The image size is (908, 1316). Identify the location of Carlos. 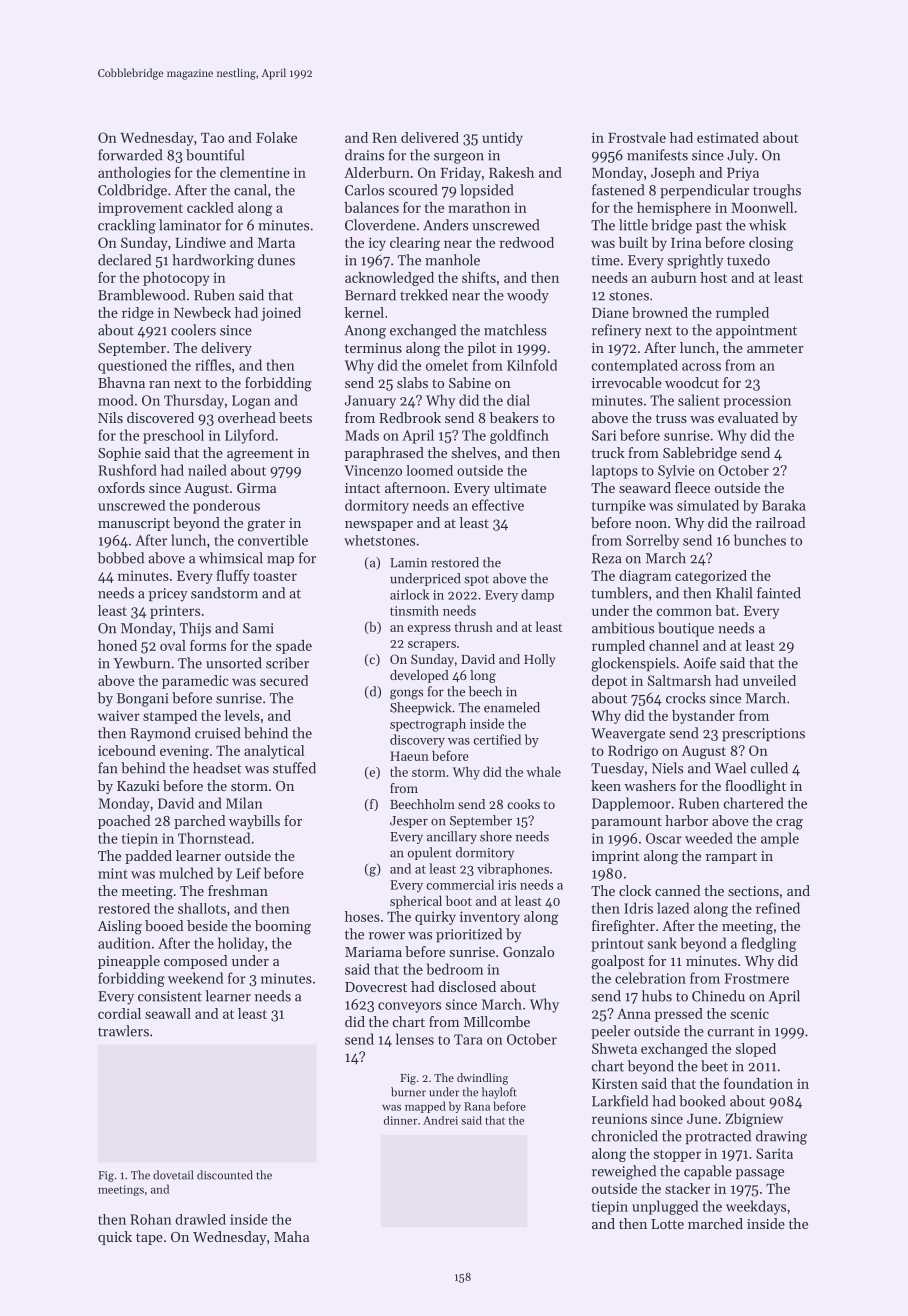
(364, 190).
